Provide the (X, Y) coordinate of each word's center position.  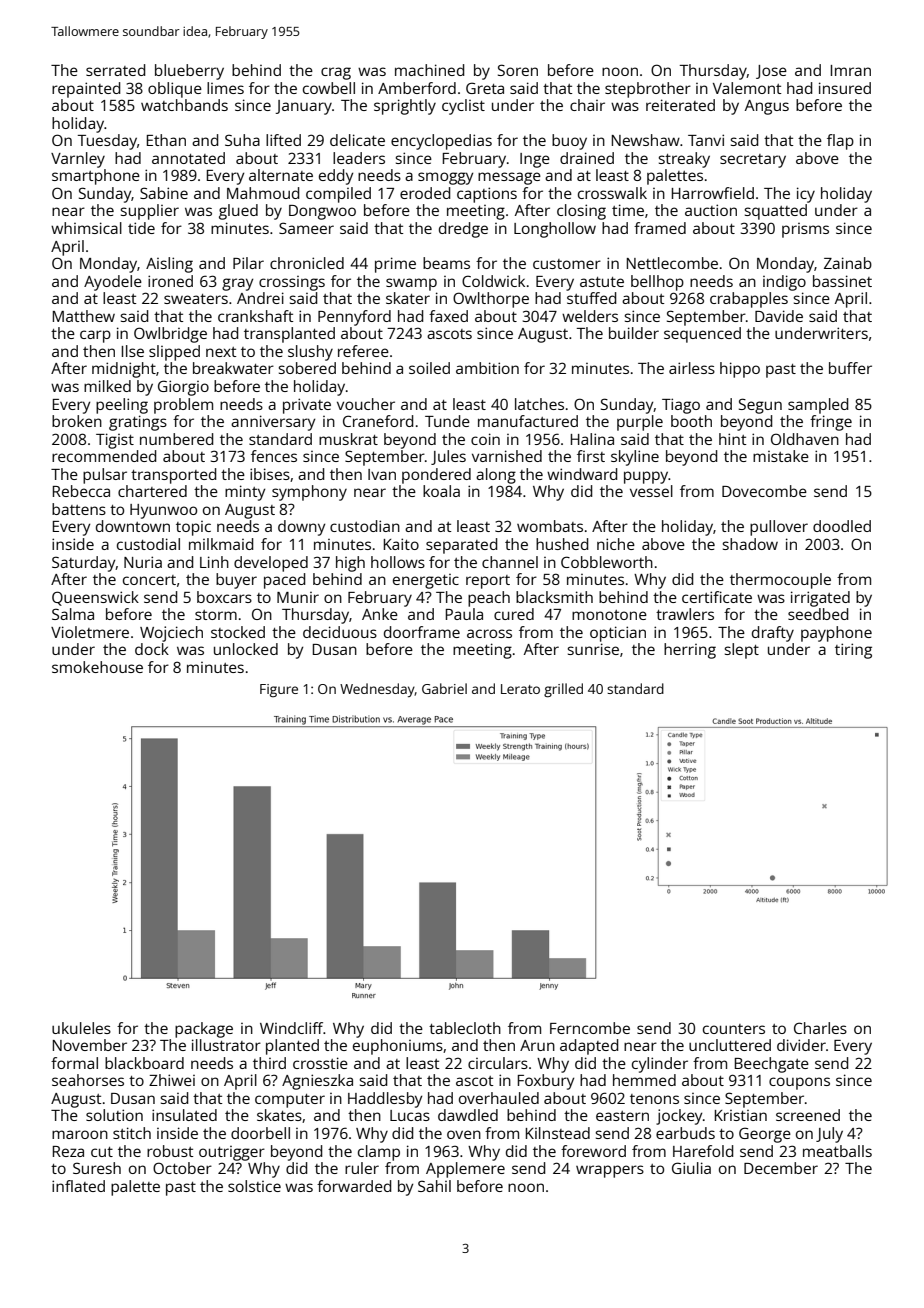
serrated (115, 70)
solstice (254, 1186)
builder (634, 333)
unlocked (246, 649)
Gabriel (444, 688)
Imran (851, 70)
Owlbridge (170, 335)
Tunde (447, 421)
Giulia (691, 1168)
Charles (820, 1028)
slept (742, 651)
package (204, 1030)
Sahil (434, 1186)
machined (429, 70)
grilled (563, 690)
